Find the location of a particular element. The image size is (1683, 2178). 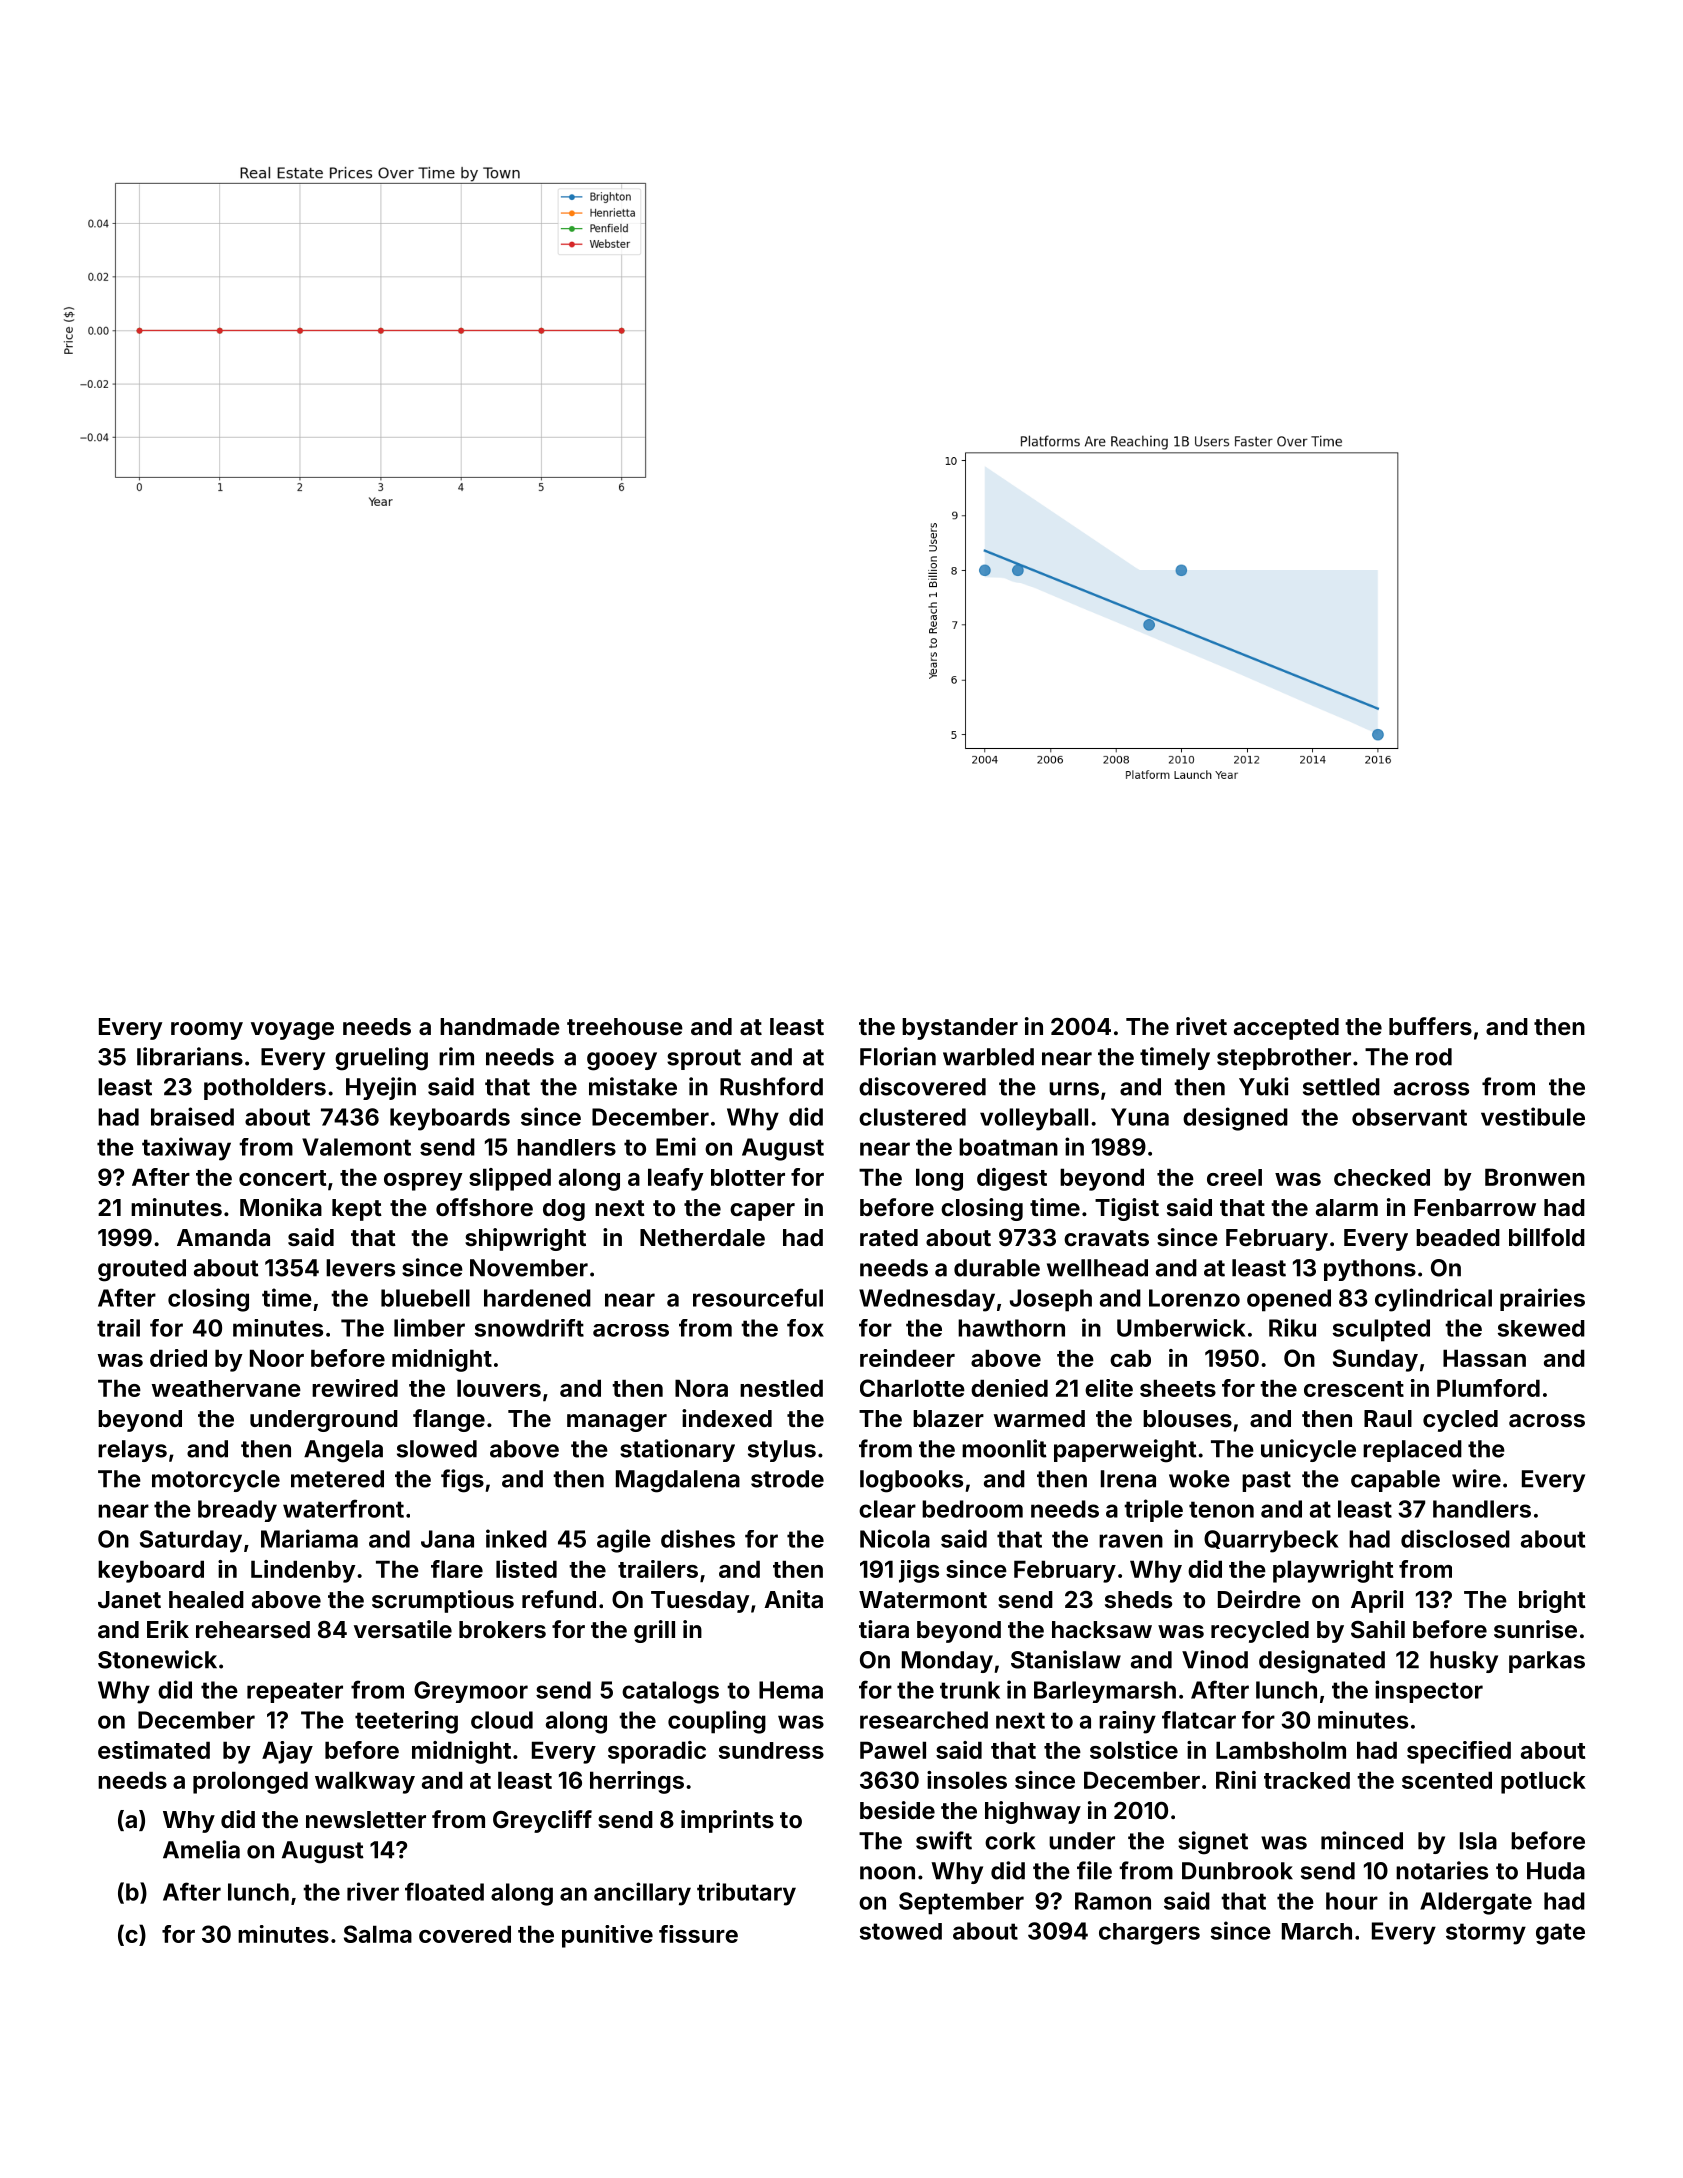

tributary is located at coordinates (746, 1894).
